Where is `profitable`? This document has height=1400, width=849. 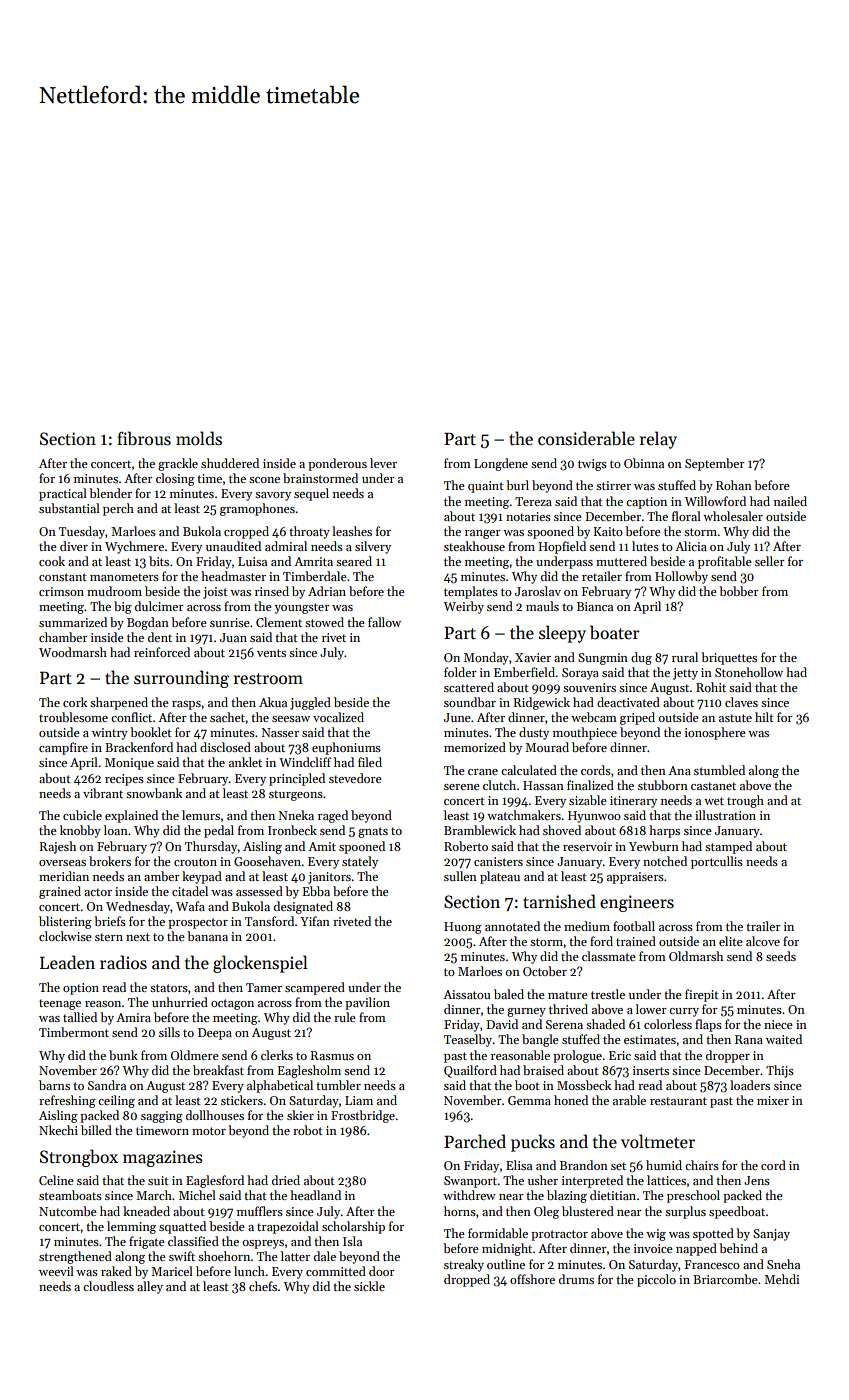
profitable is located at coordinates (725, 562).
